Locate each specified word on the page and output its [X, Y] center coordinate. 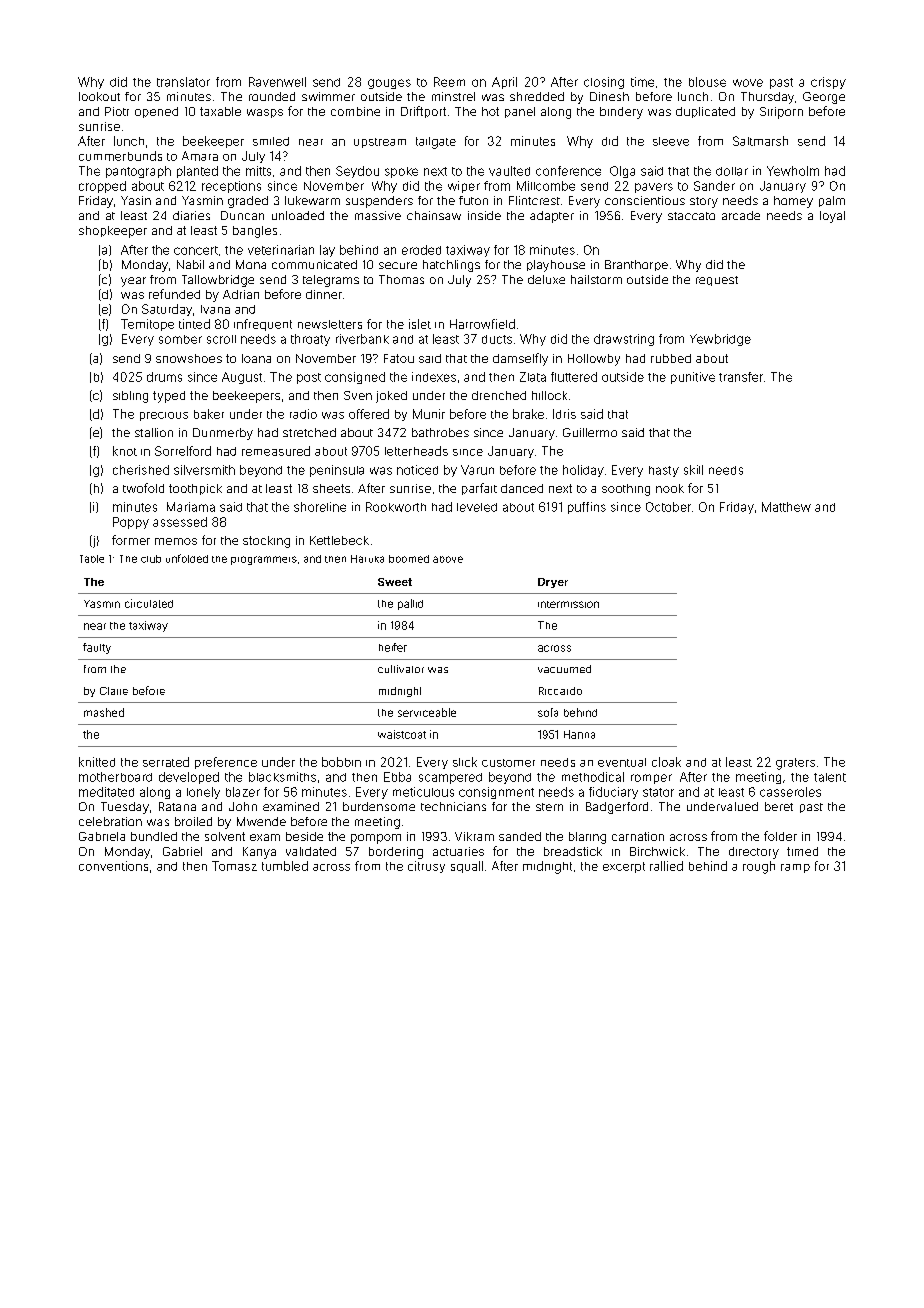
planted [197, 172]
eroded [421, 250]
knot [125, 451]
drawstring [624, 340]
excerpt [624, 867]
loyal [832, 217]
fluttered [574, 377]
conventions [113, 866]
